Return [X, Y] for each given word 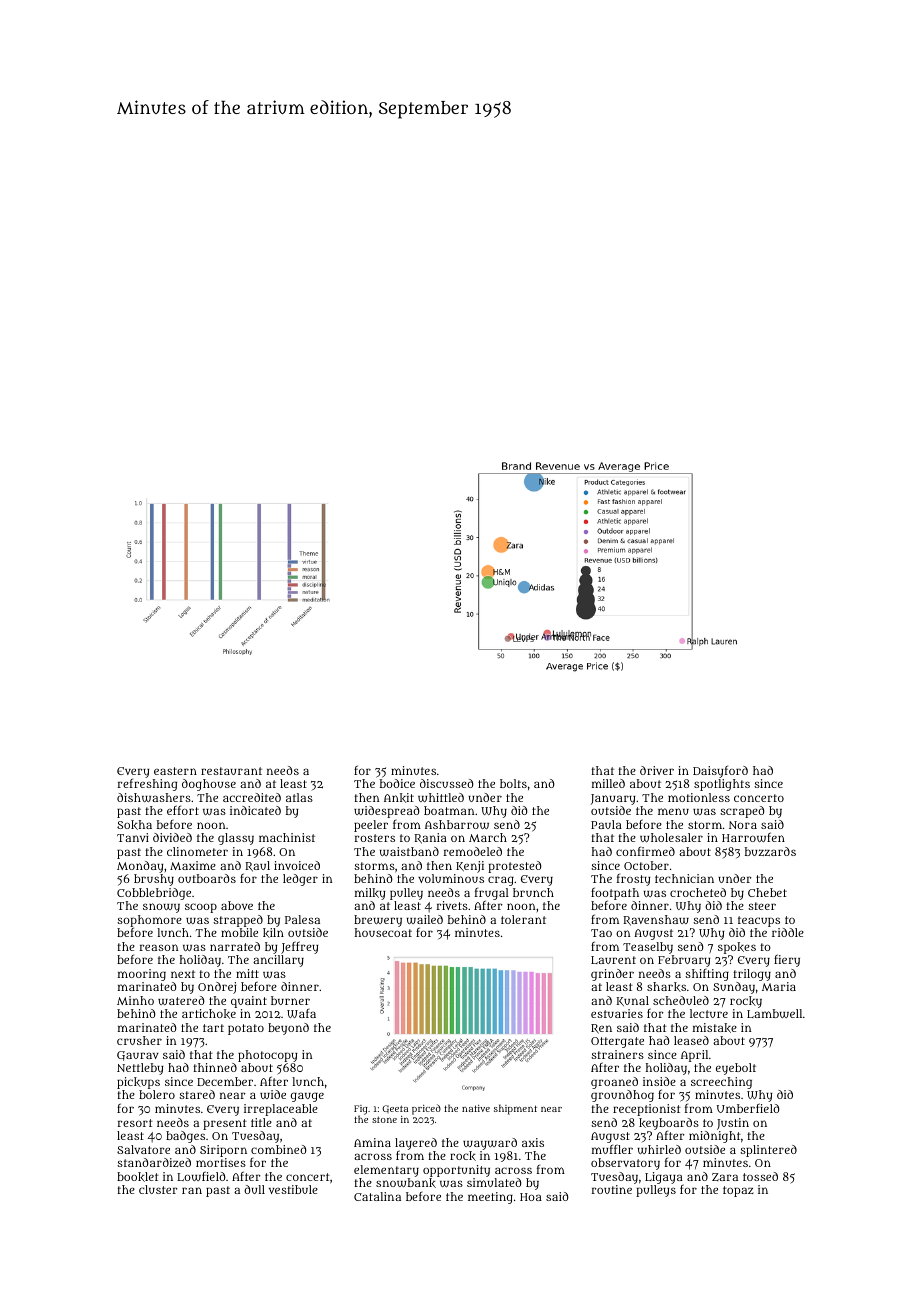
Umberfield [748, 1108]
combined [279, 1149]
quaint [249, 1002]
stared [197, 1094]
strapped [238, 921]
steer [762, 906]
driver [657, 770]
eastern [175, 771]
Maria [779, 986]
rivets [452, 905]
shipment [515, 1109]
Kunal [633, 1001]
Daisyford [720, 772]
